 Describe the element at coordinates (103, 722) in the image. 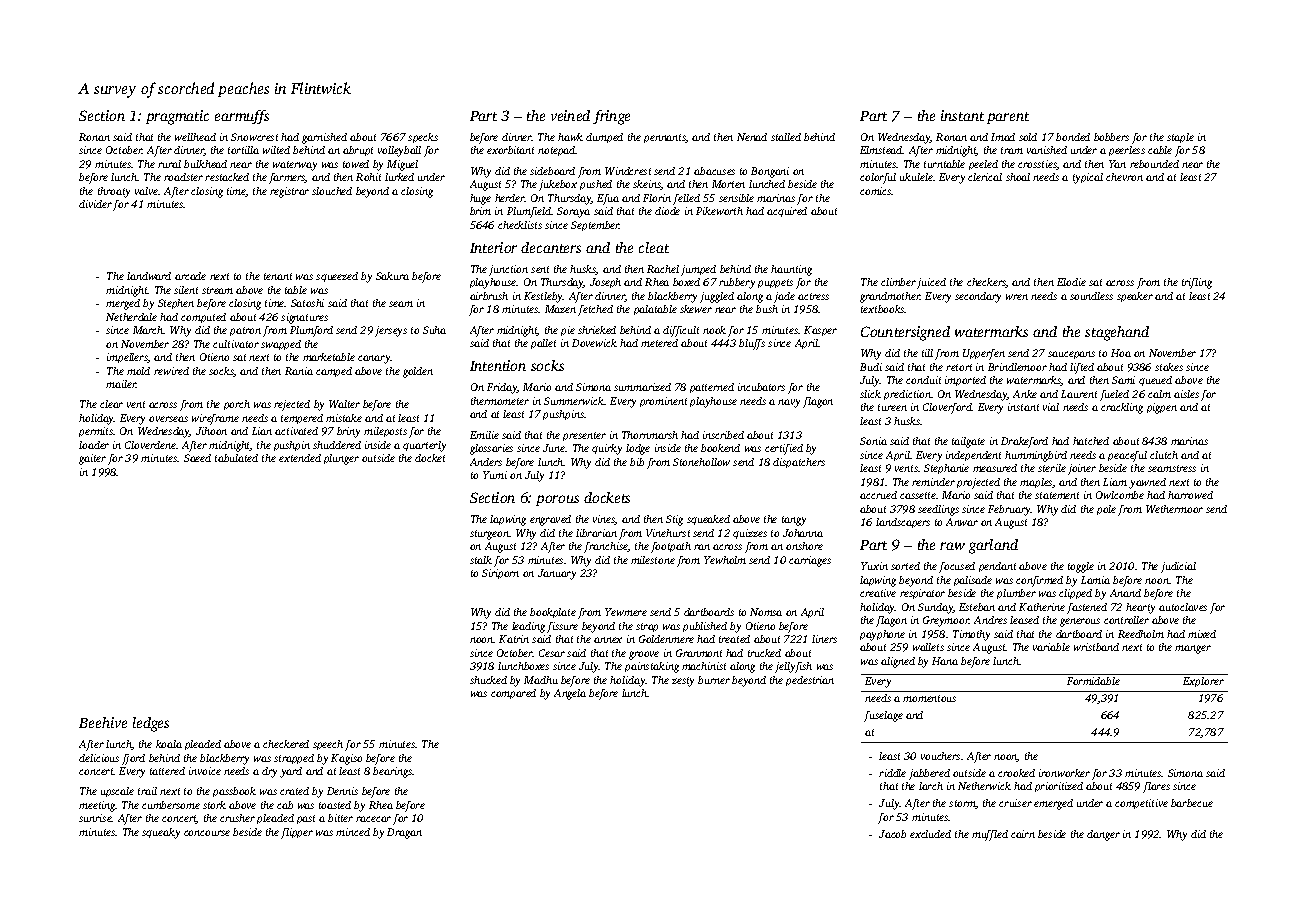

I see `Beehive` at that location.
